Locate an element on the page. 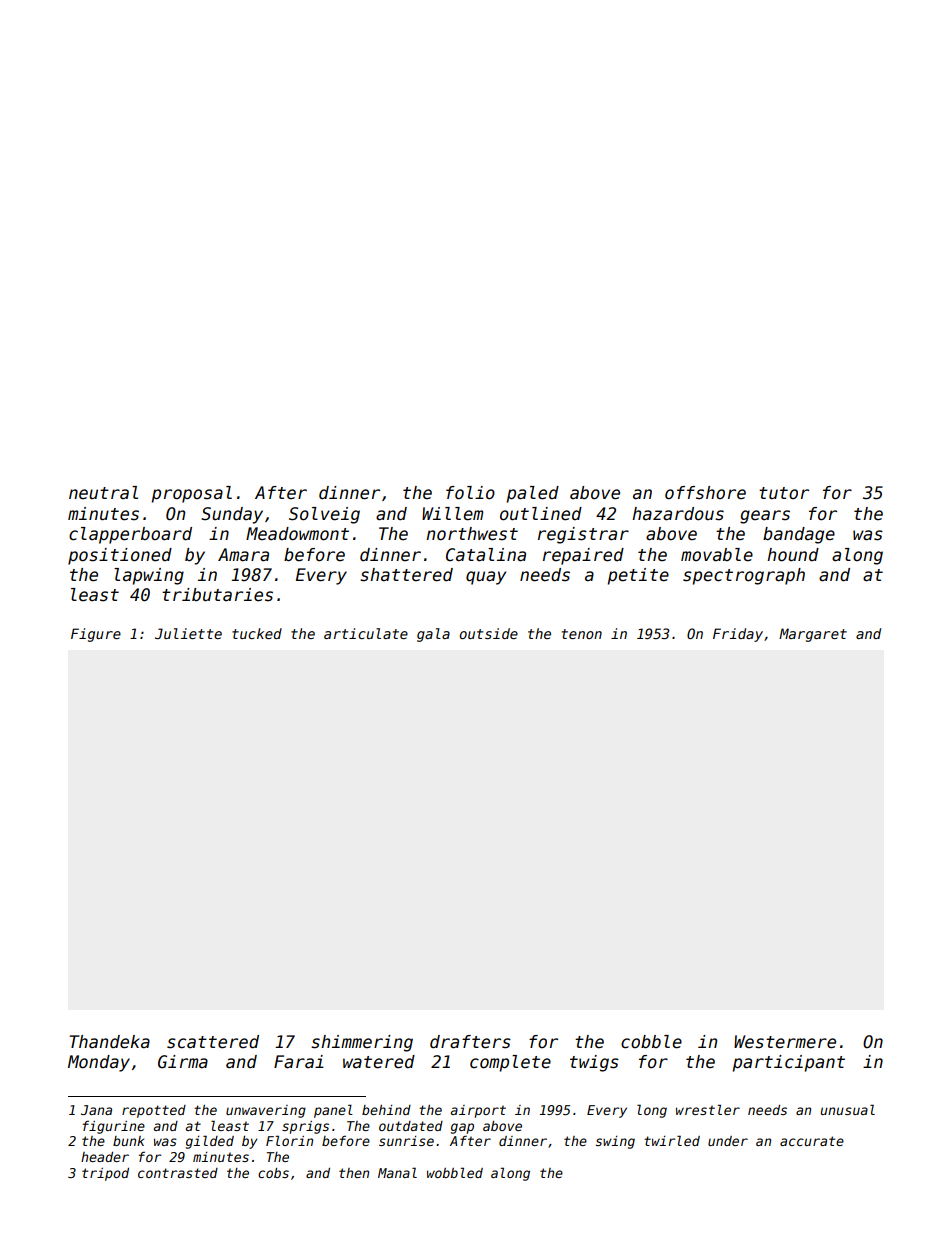 The width and height of the page is (952, 1233). tutor is located at coordinates (784, 493).
